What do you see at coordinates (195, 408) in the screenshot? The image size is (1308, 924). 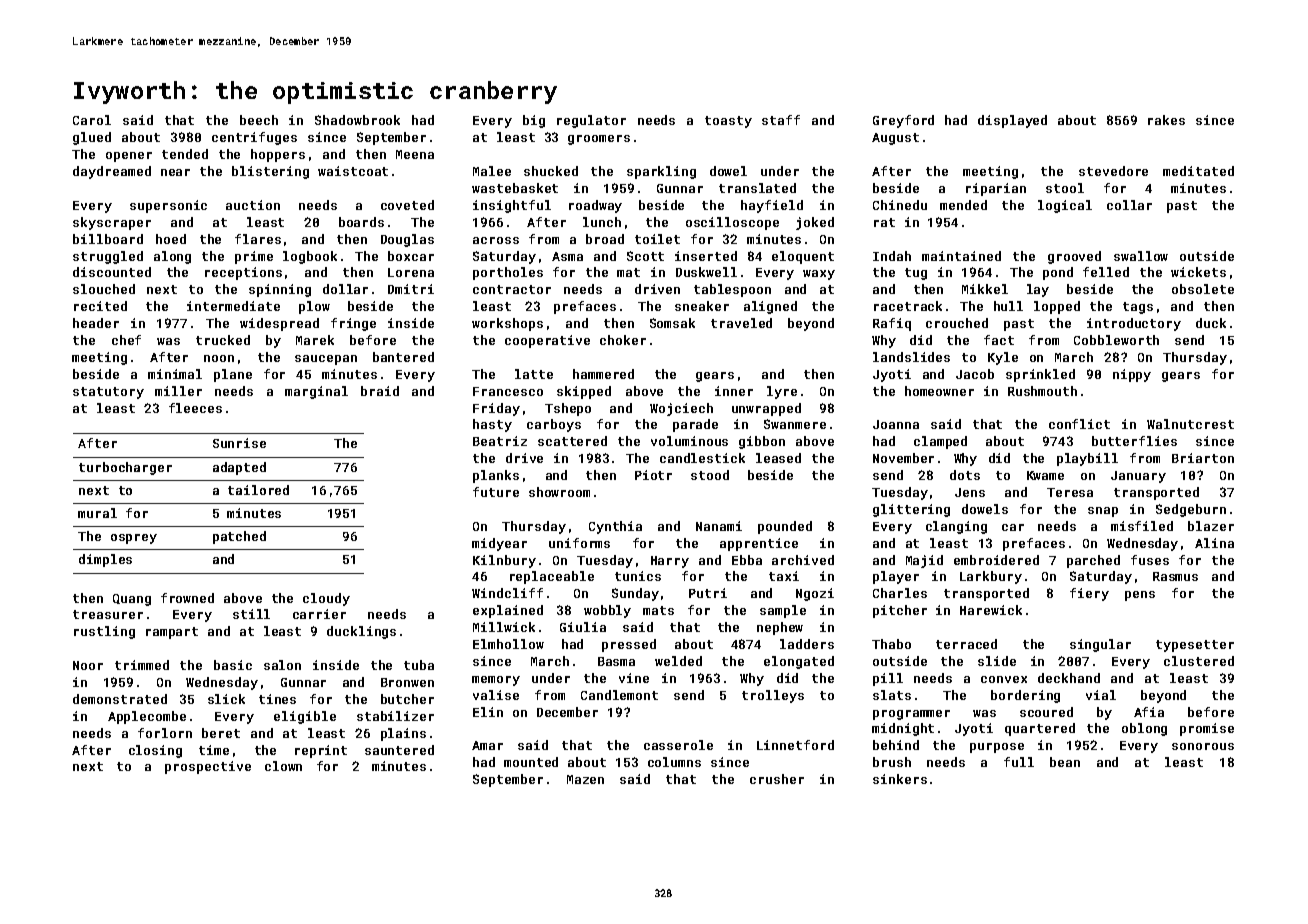 I see `fleeces` at bounding box center [195, 408].
